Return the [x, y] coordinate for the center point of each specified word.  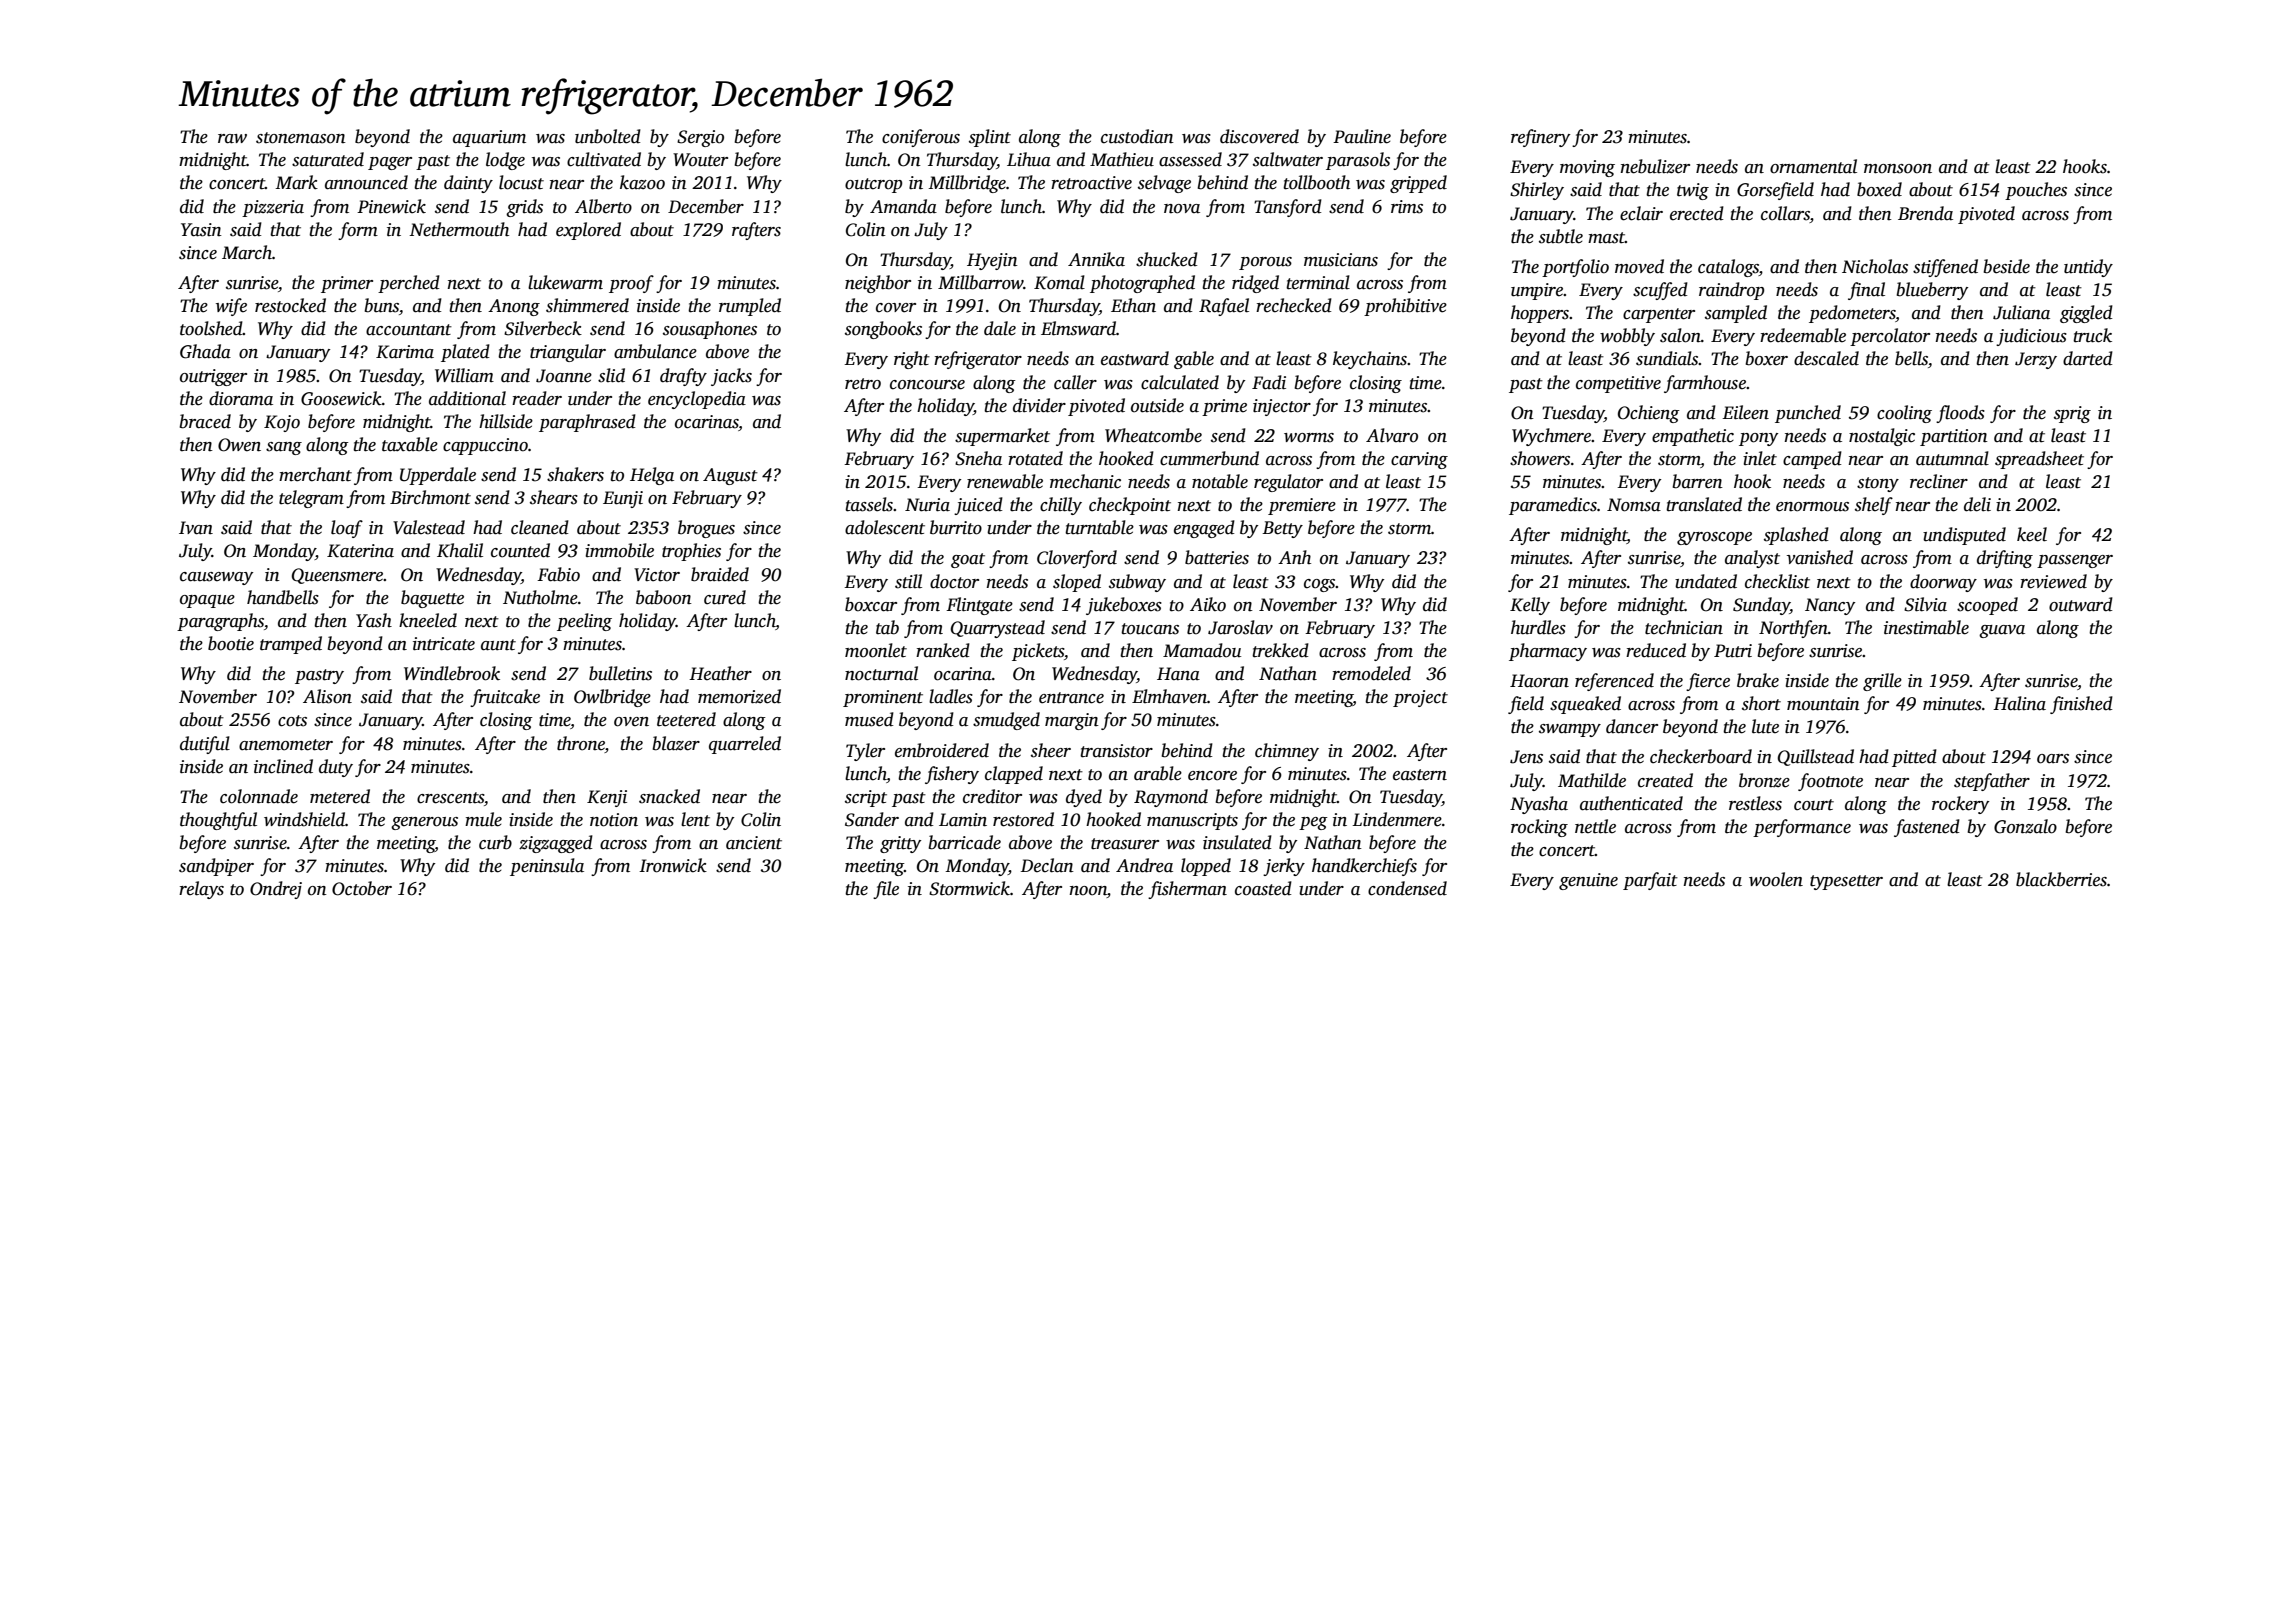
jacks [731, 377]
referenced [1614, 682]
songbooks [883, 330]
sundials [1667, 358]
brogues [706, 529]
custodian [1137, 136]
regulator [1288, 483]
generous [424, 823]
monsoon [1898, 169]
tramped [291, 645]
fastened [1927, 828]
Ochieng [1649, 414]
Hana [1178, 674]
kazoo [642, 182]
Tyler [865, 752]
